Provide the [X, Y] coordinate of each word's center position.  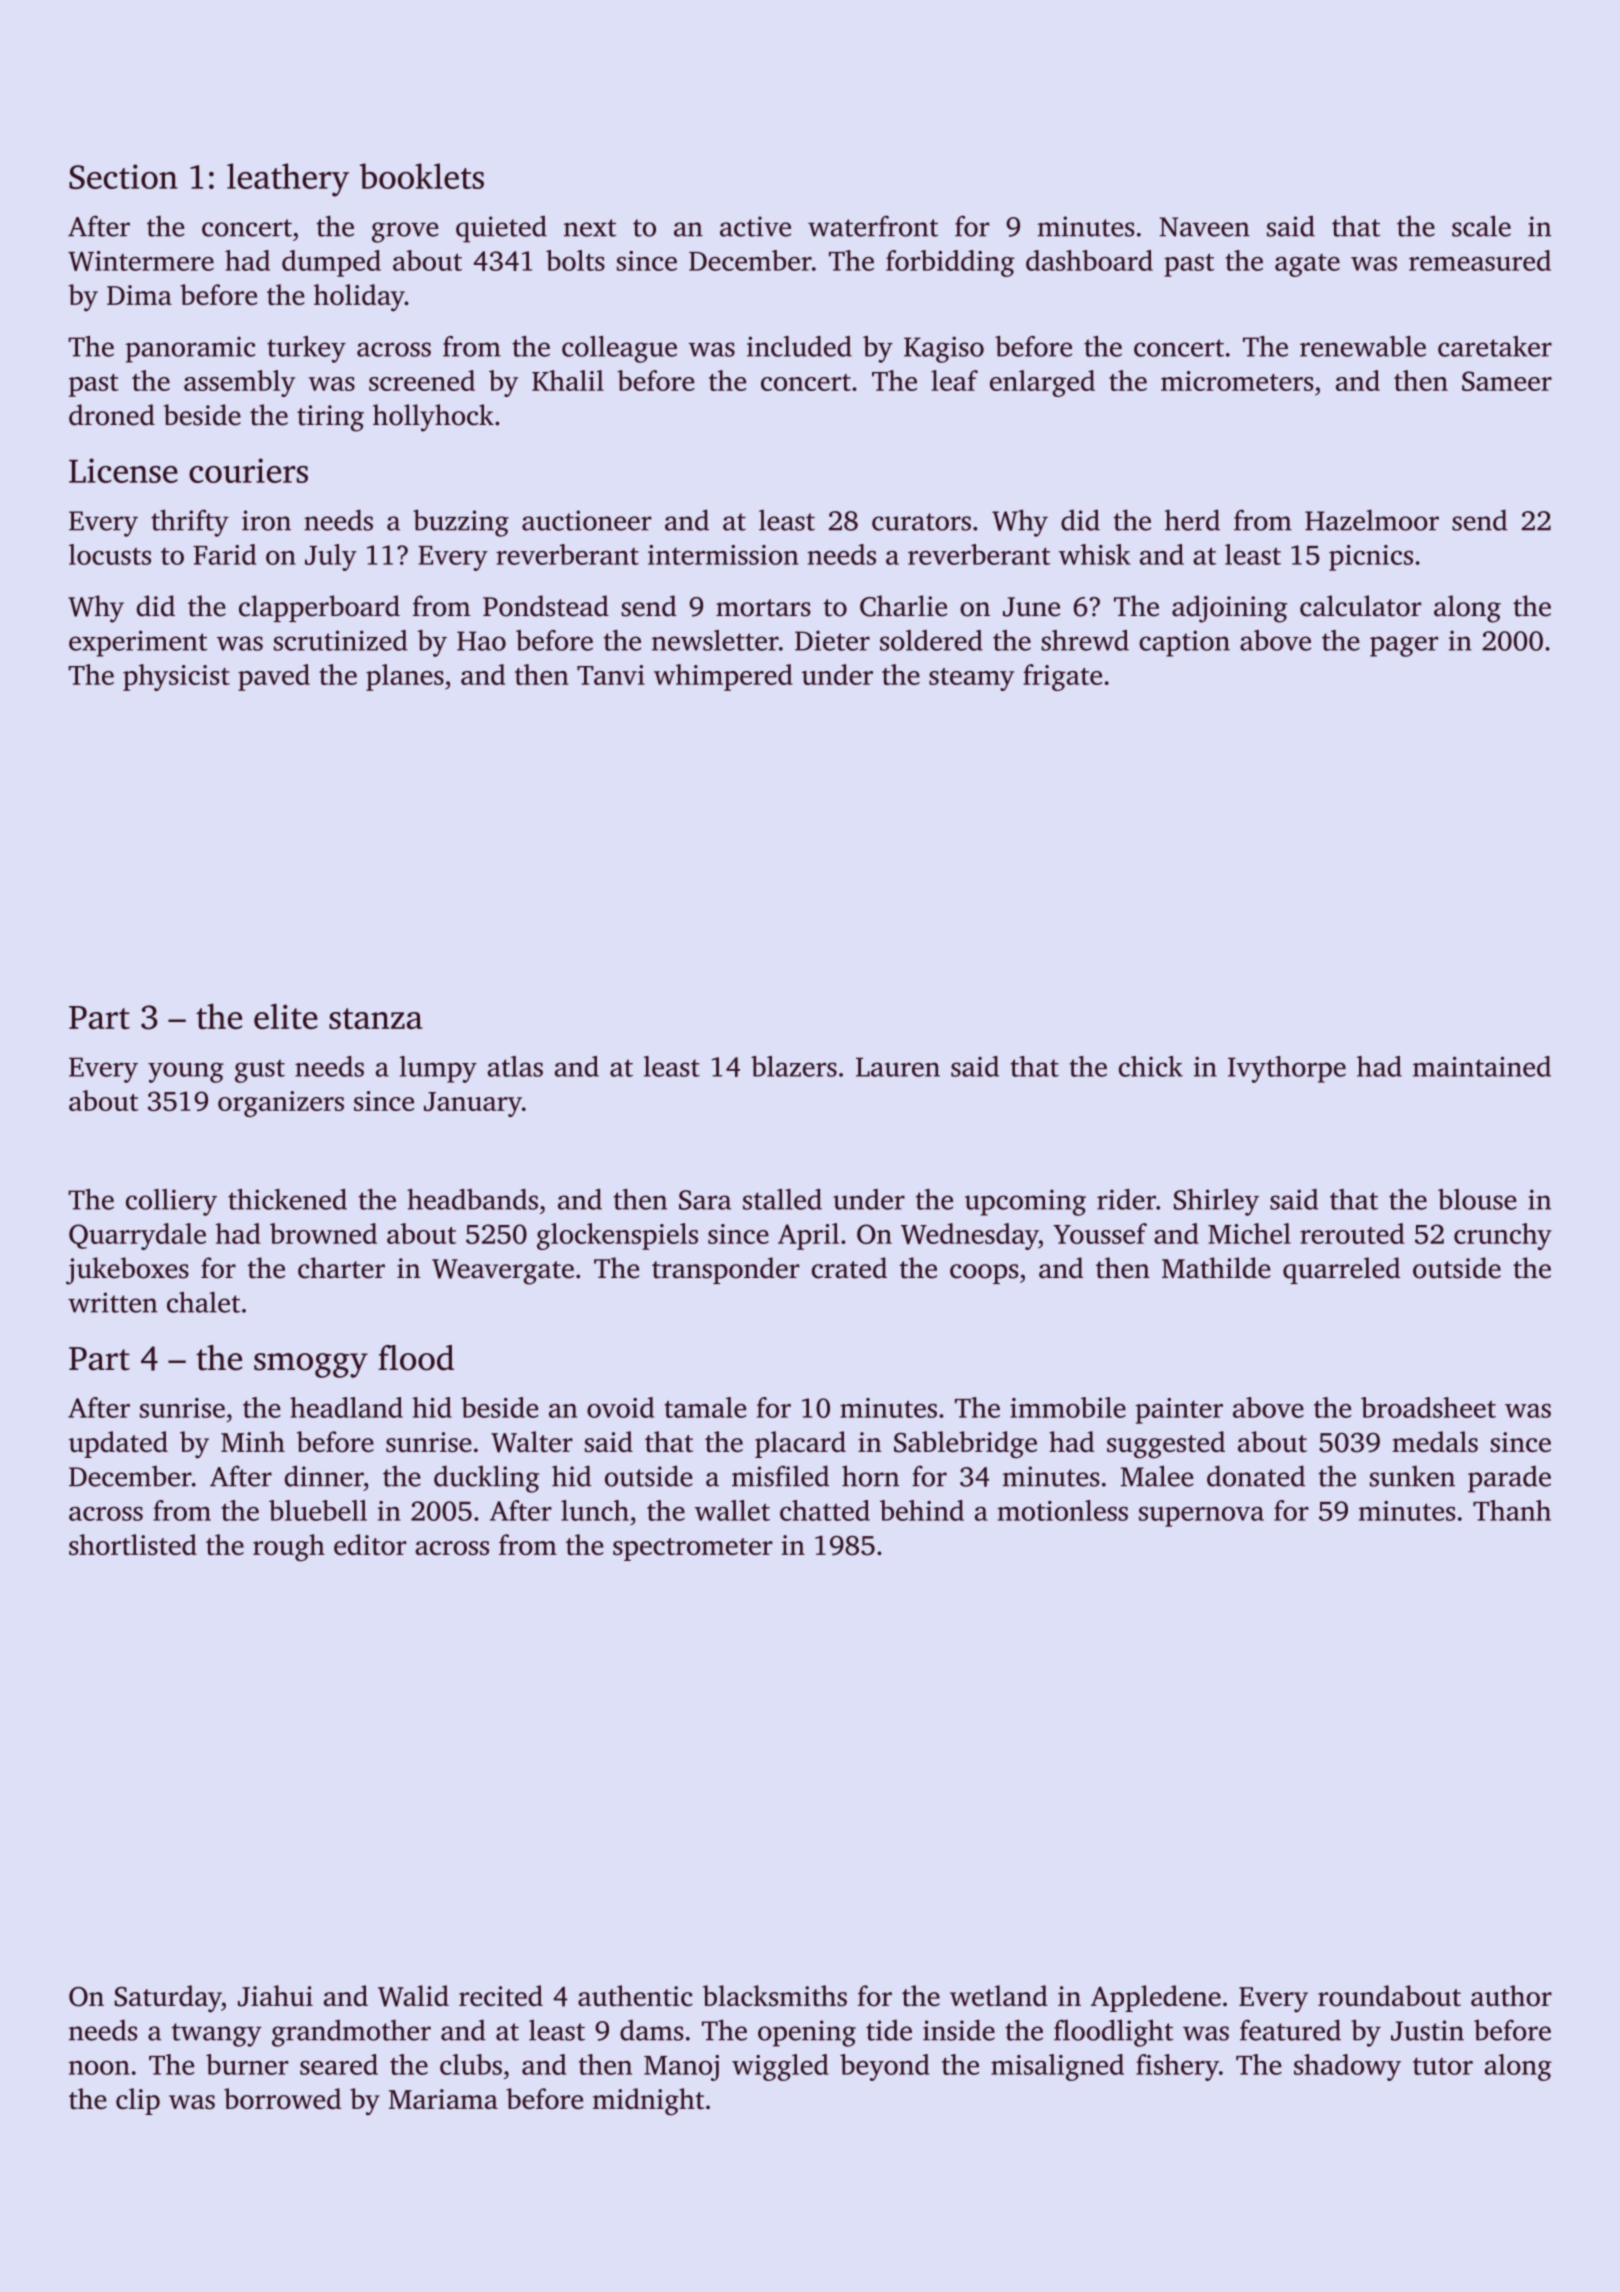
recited [501, 1996]
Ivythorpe [1287, 1069]
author [1511, 1996]
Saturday [168, 1999]
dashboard [1089, 260]
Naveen [1204, 227]
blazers [794, 1066]
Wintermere [141, 261]
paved [274, 677]
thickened [287, 1199]
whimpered [723, 677]
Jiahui [275, 1996]
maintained [1482, 1066]
